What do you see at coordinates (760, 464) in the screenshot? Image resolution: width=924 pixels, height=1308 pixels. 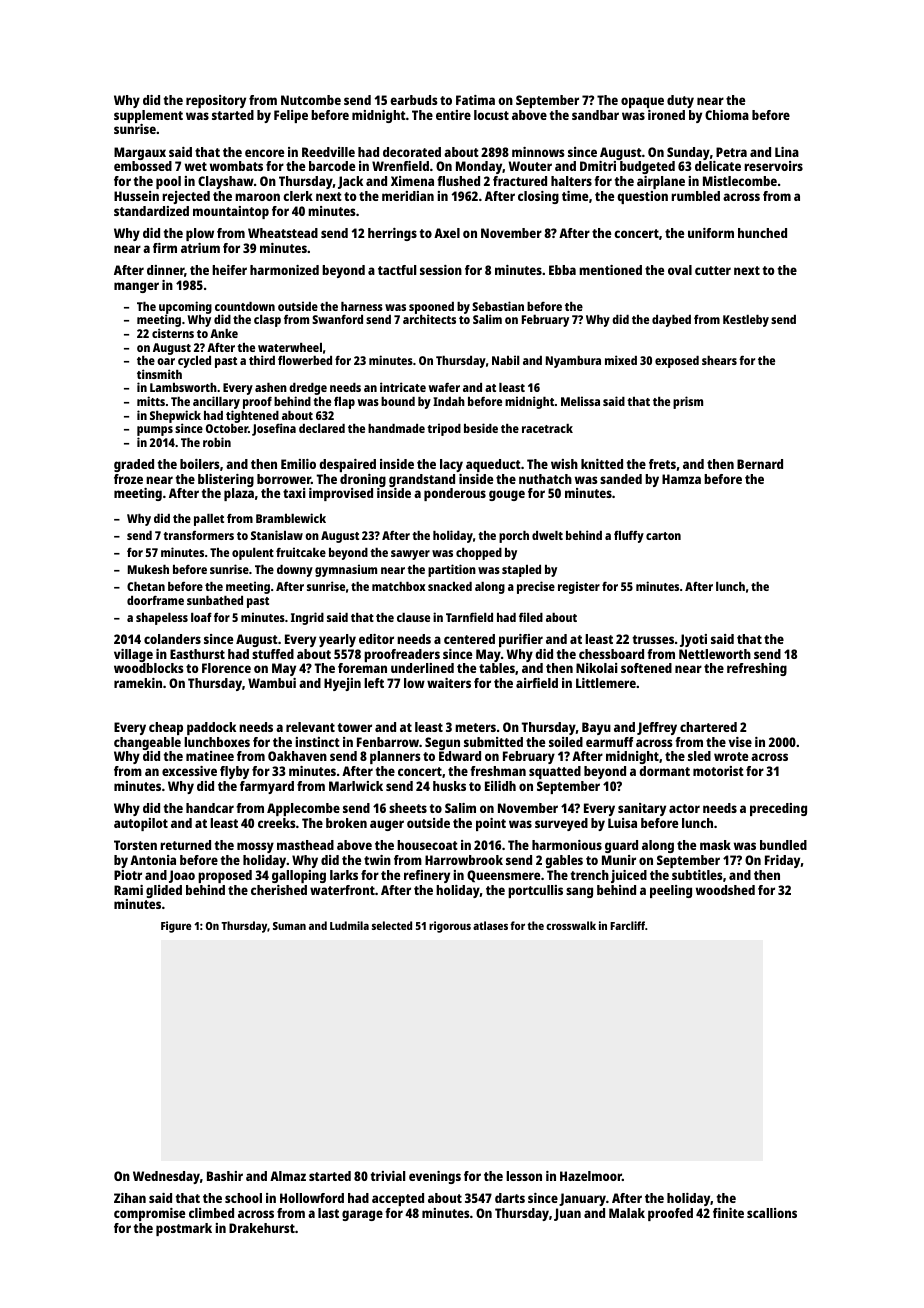 I see `Bernard` at bounding box center [760, 464].
